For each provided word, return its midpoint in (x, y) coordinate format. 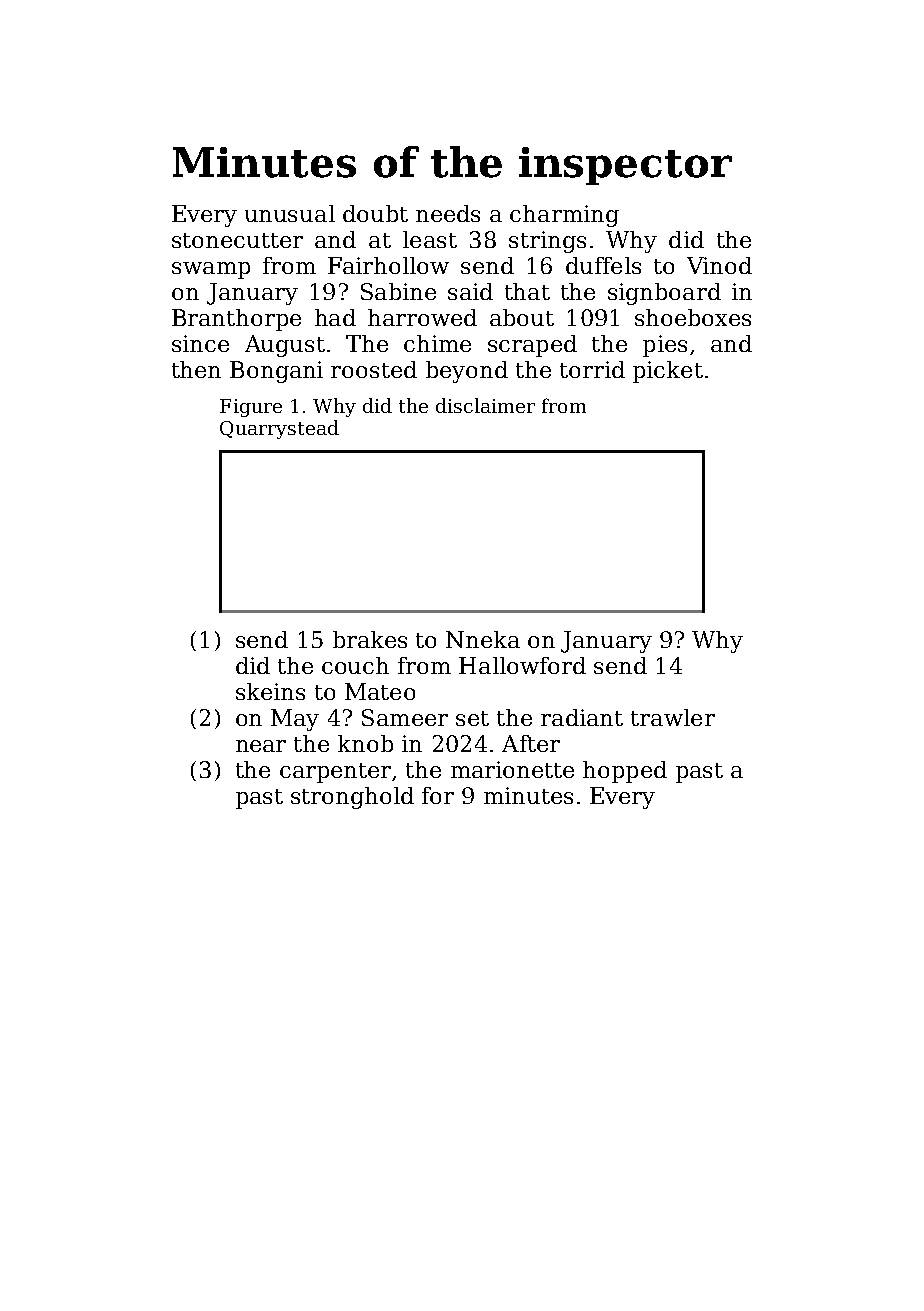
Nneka (483, 639)
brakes (370, 639)
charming (564, 216)
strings (547, 242)
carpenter (335, 773)
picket (668, 372)
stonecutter (237, 240)
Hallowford (522, 665)
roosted (374, 369)
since (200, 343)
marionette (512, 769)
